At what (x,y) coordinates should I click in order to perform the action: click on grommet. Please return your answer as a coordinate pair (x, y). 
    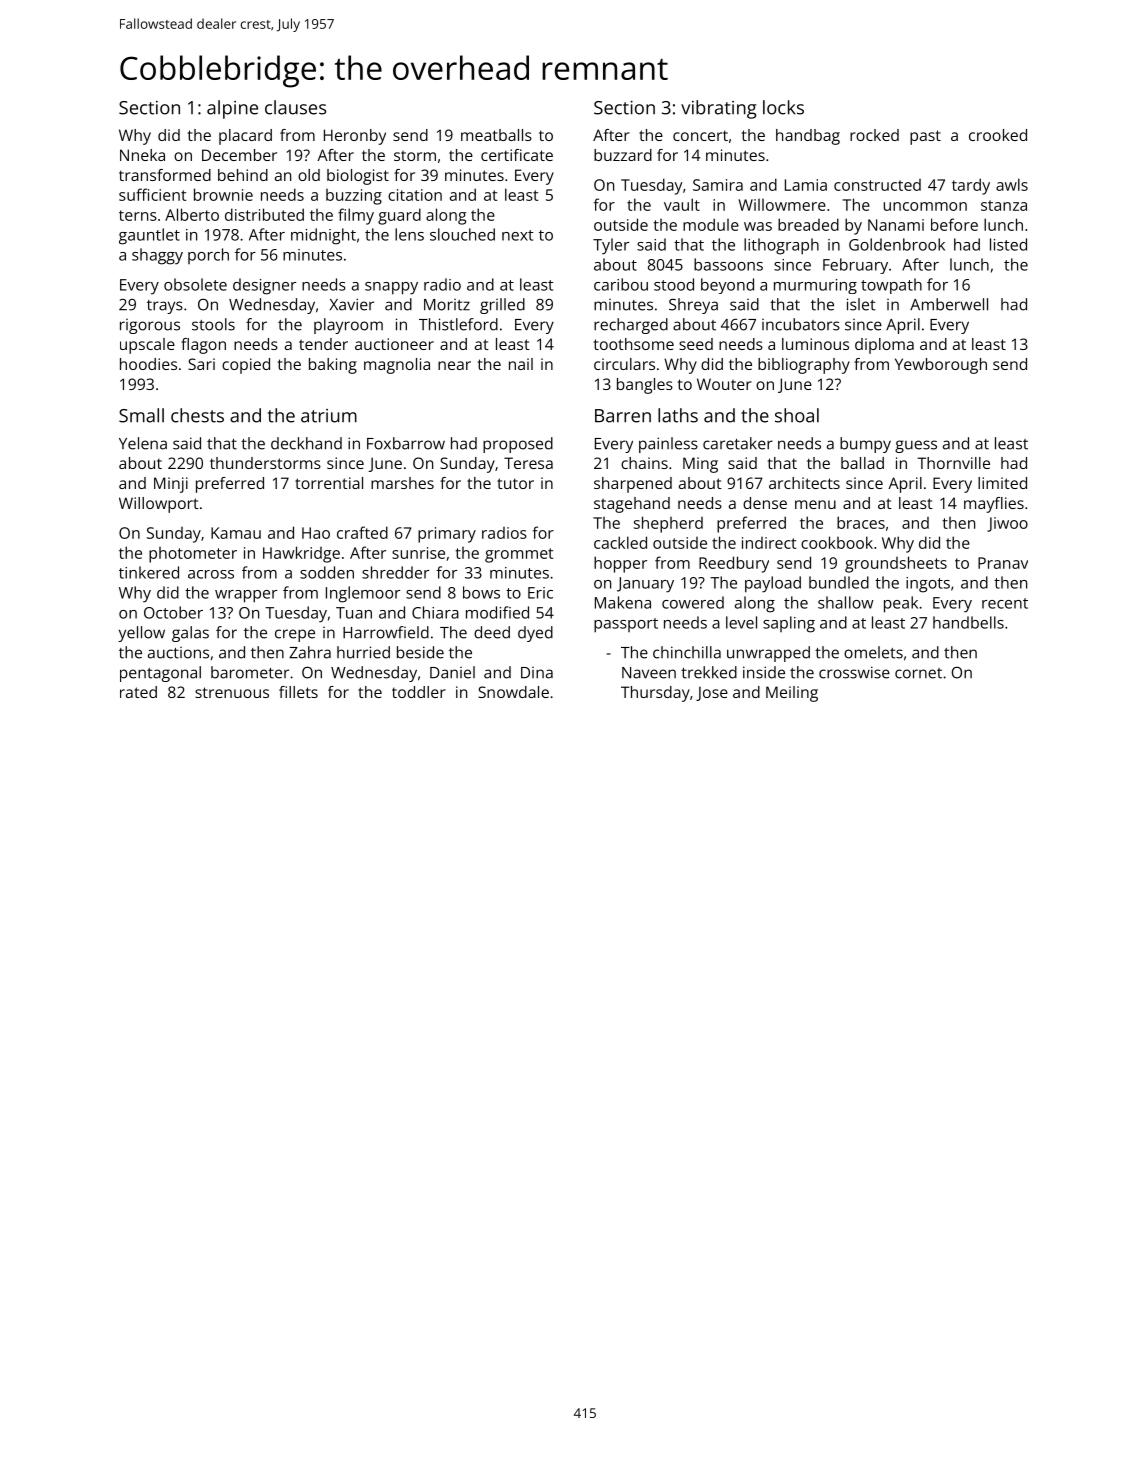
    Looking at the image, I should click on (519, 555).
